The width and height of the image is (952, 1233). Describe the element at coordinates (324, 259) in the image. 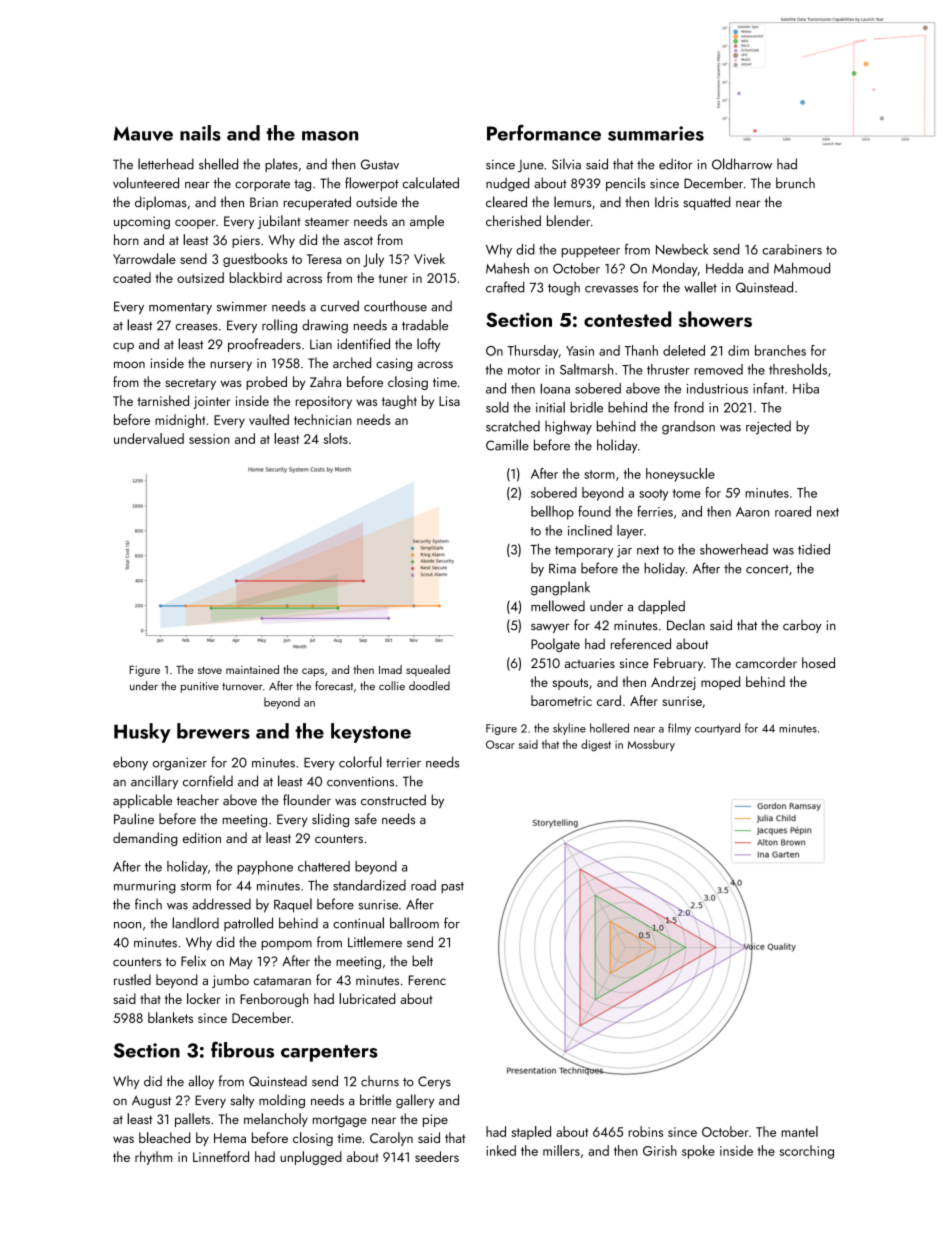

I see `Teresa` at that location.
